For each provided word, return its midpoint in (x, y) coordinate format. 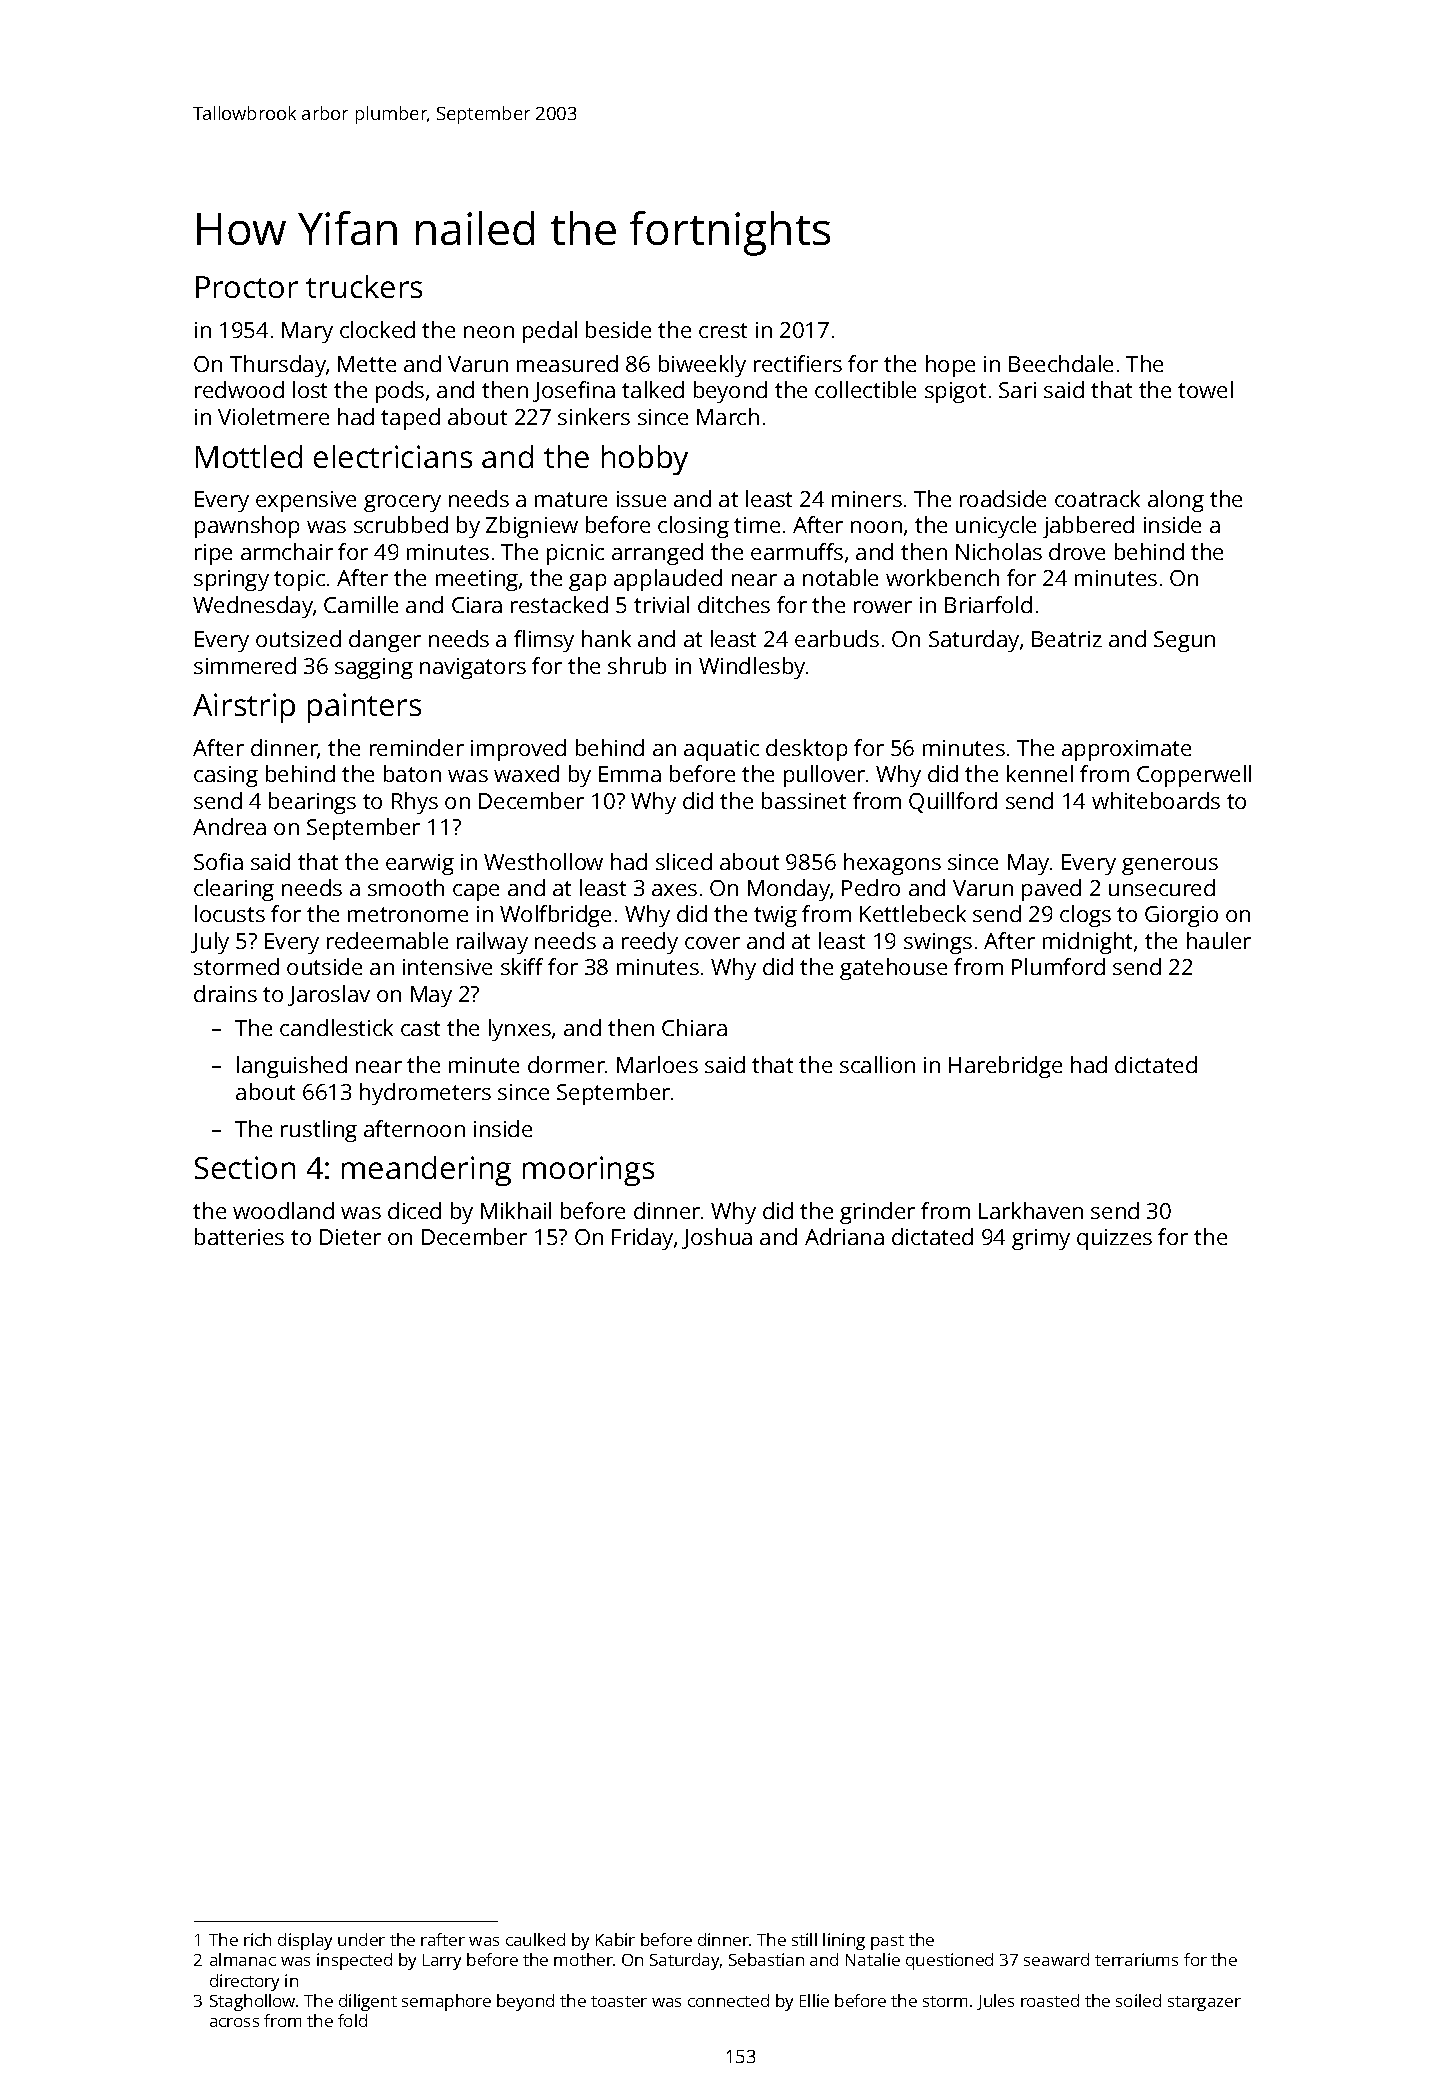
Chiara (694, 1027)
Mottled (249, 456)
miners (867, 499)
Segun (1184, 641)
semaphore (446, 2002)
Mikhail (516, 1210)
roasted (1050, 2000)
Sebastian (766, 1959)
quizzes (1114, 1239)
